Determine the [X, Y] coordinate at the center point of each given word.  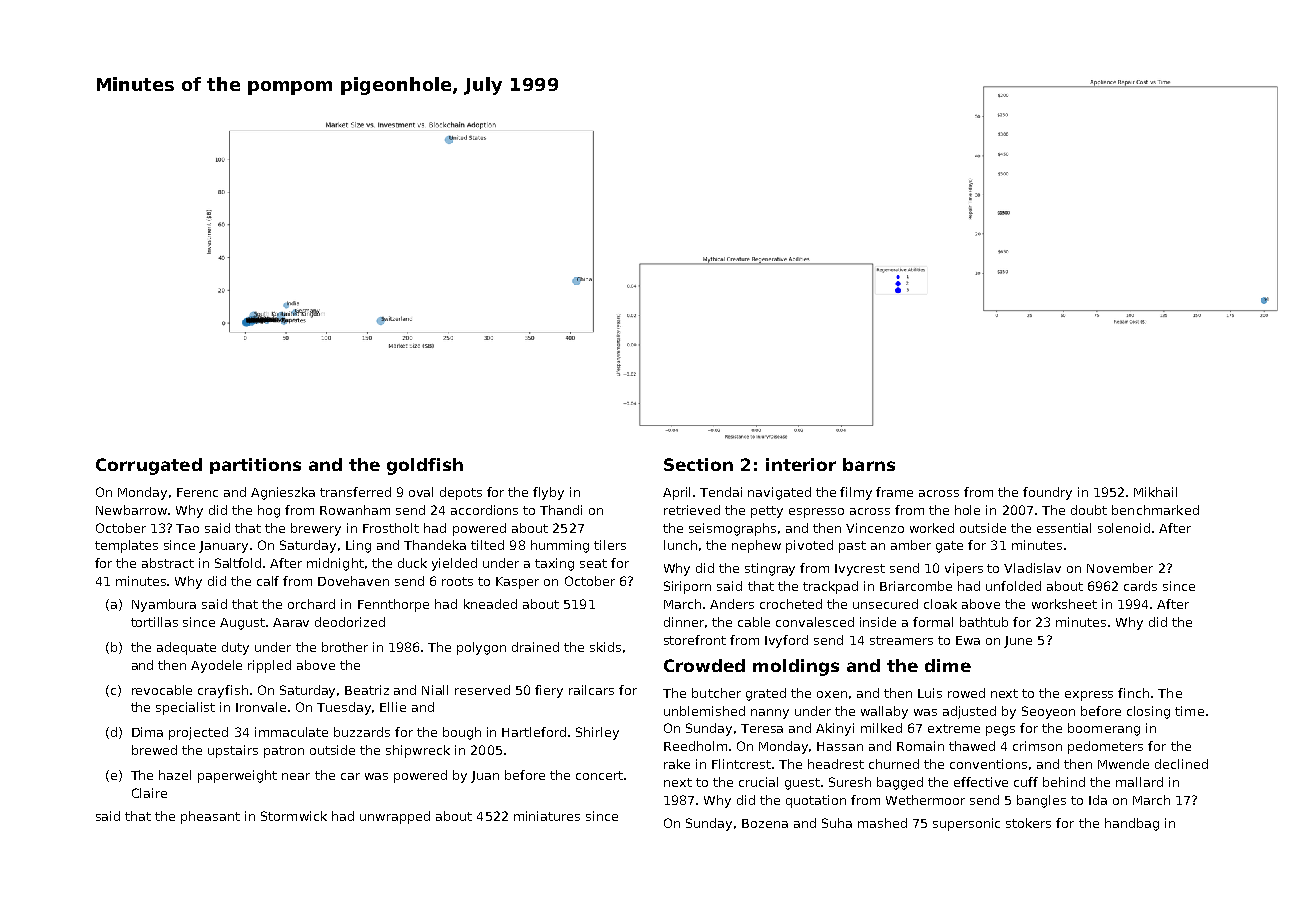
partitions [255, 466]
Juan [485, 777]
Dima [147, 732]
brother [345, 647]
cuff [1026, 782]
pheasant [210, 817]
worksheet [1064, 604]
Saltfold [238, 563]
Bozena [765, 823]
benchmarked [1155, 510]
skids [605, 647]
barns [869, 464]
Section [698, 464]
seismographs [732, 529]
